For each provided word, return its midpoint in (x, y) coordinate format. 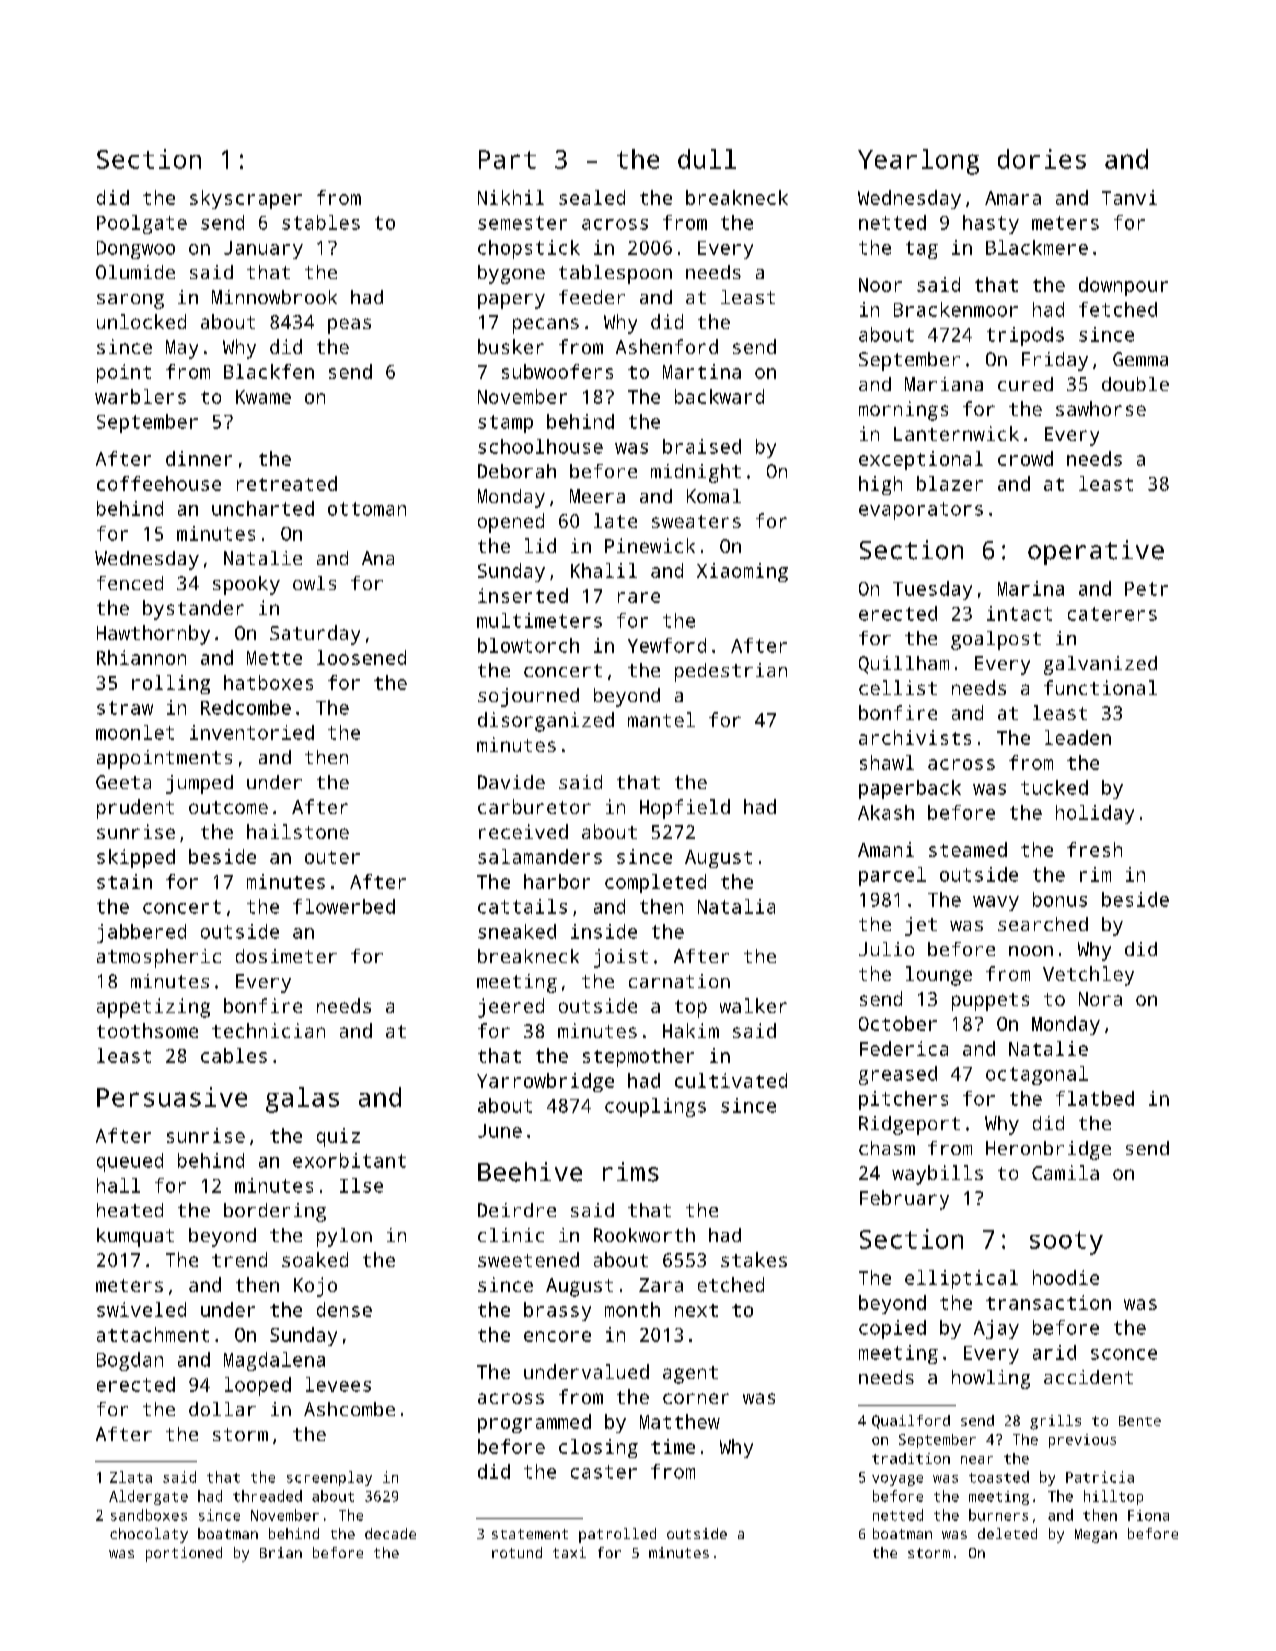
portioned (184, 1554)
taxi (569, 1552)
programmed (534, 1423)
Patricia (1100, 1477)
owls (314, 583)
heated (130, 1210)
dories (1042, 159)
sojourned (528, 697)
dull (707, 159)
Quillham (904, 665)
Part (507, 159)
